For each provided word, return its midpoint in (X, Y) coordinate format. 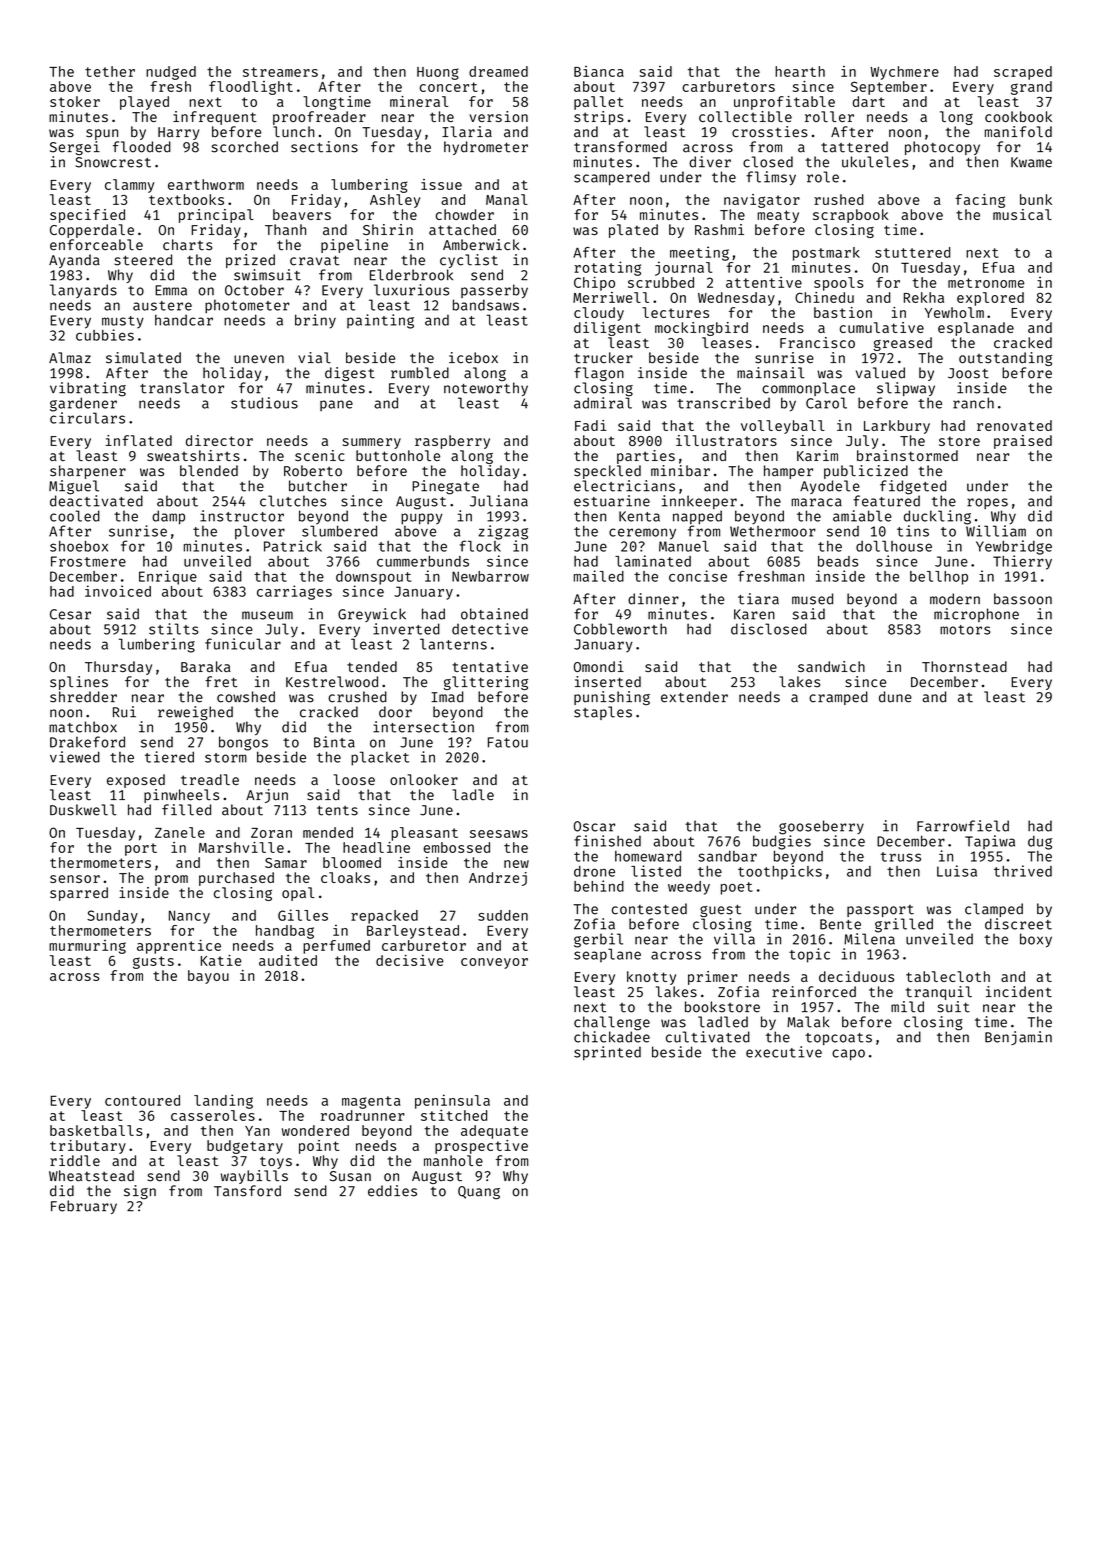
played (144, 103)
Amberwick (481, 245)
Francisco (817, 342)
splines (79, 683)
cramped (838, 698)
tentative (490, 666)
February (84, 1207)
